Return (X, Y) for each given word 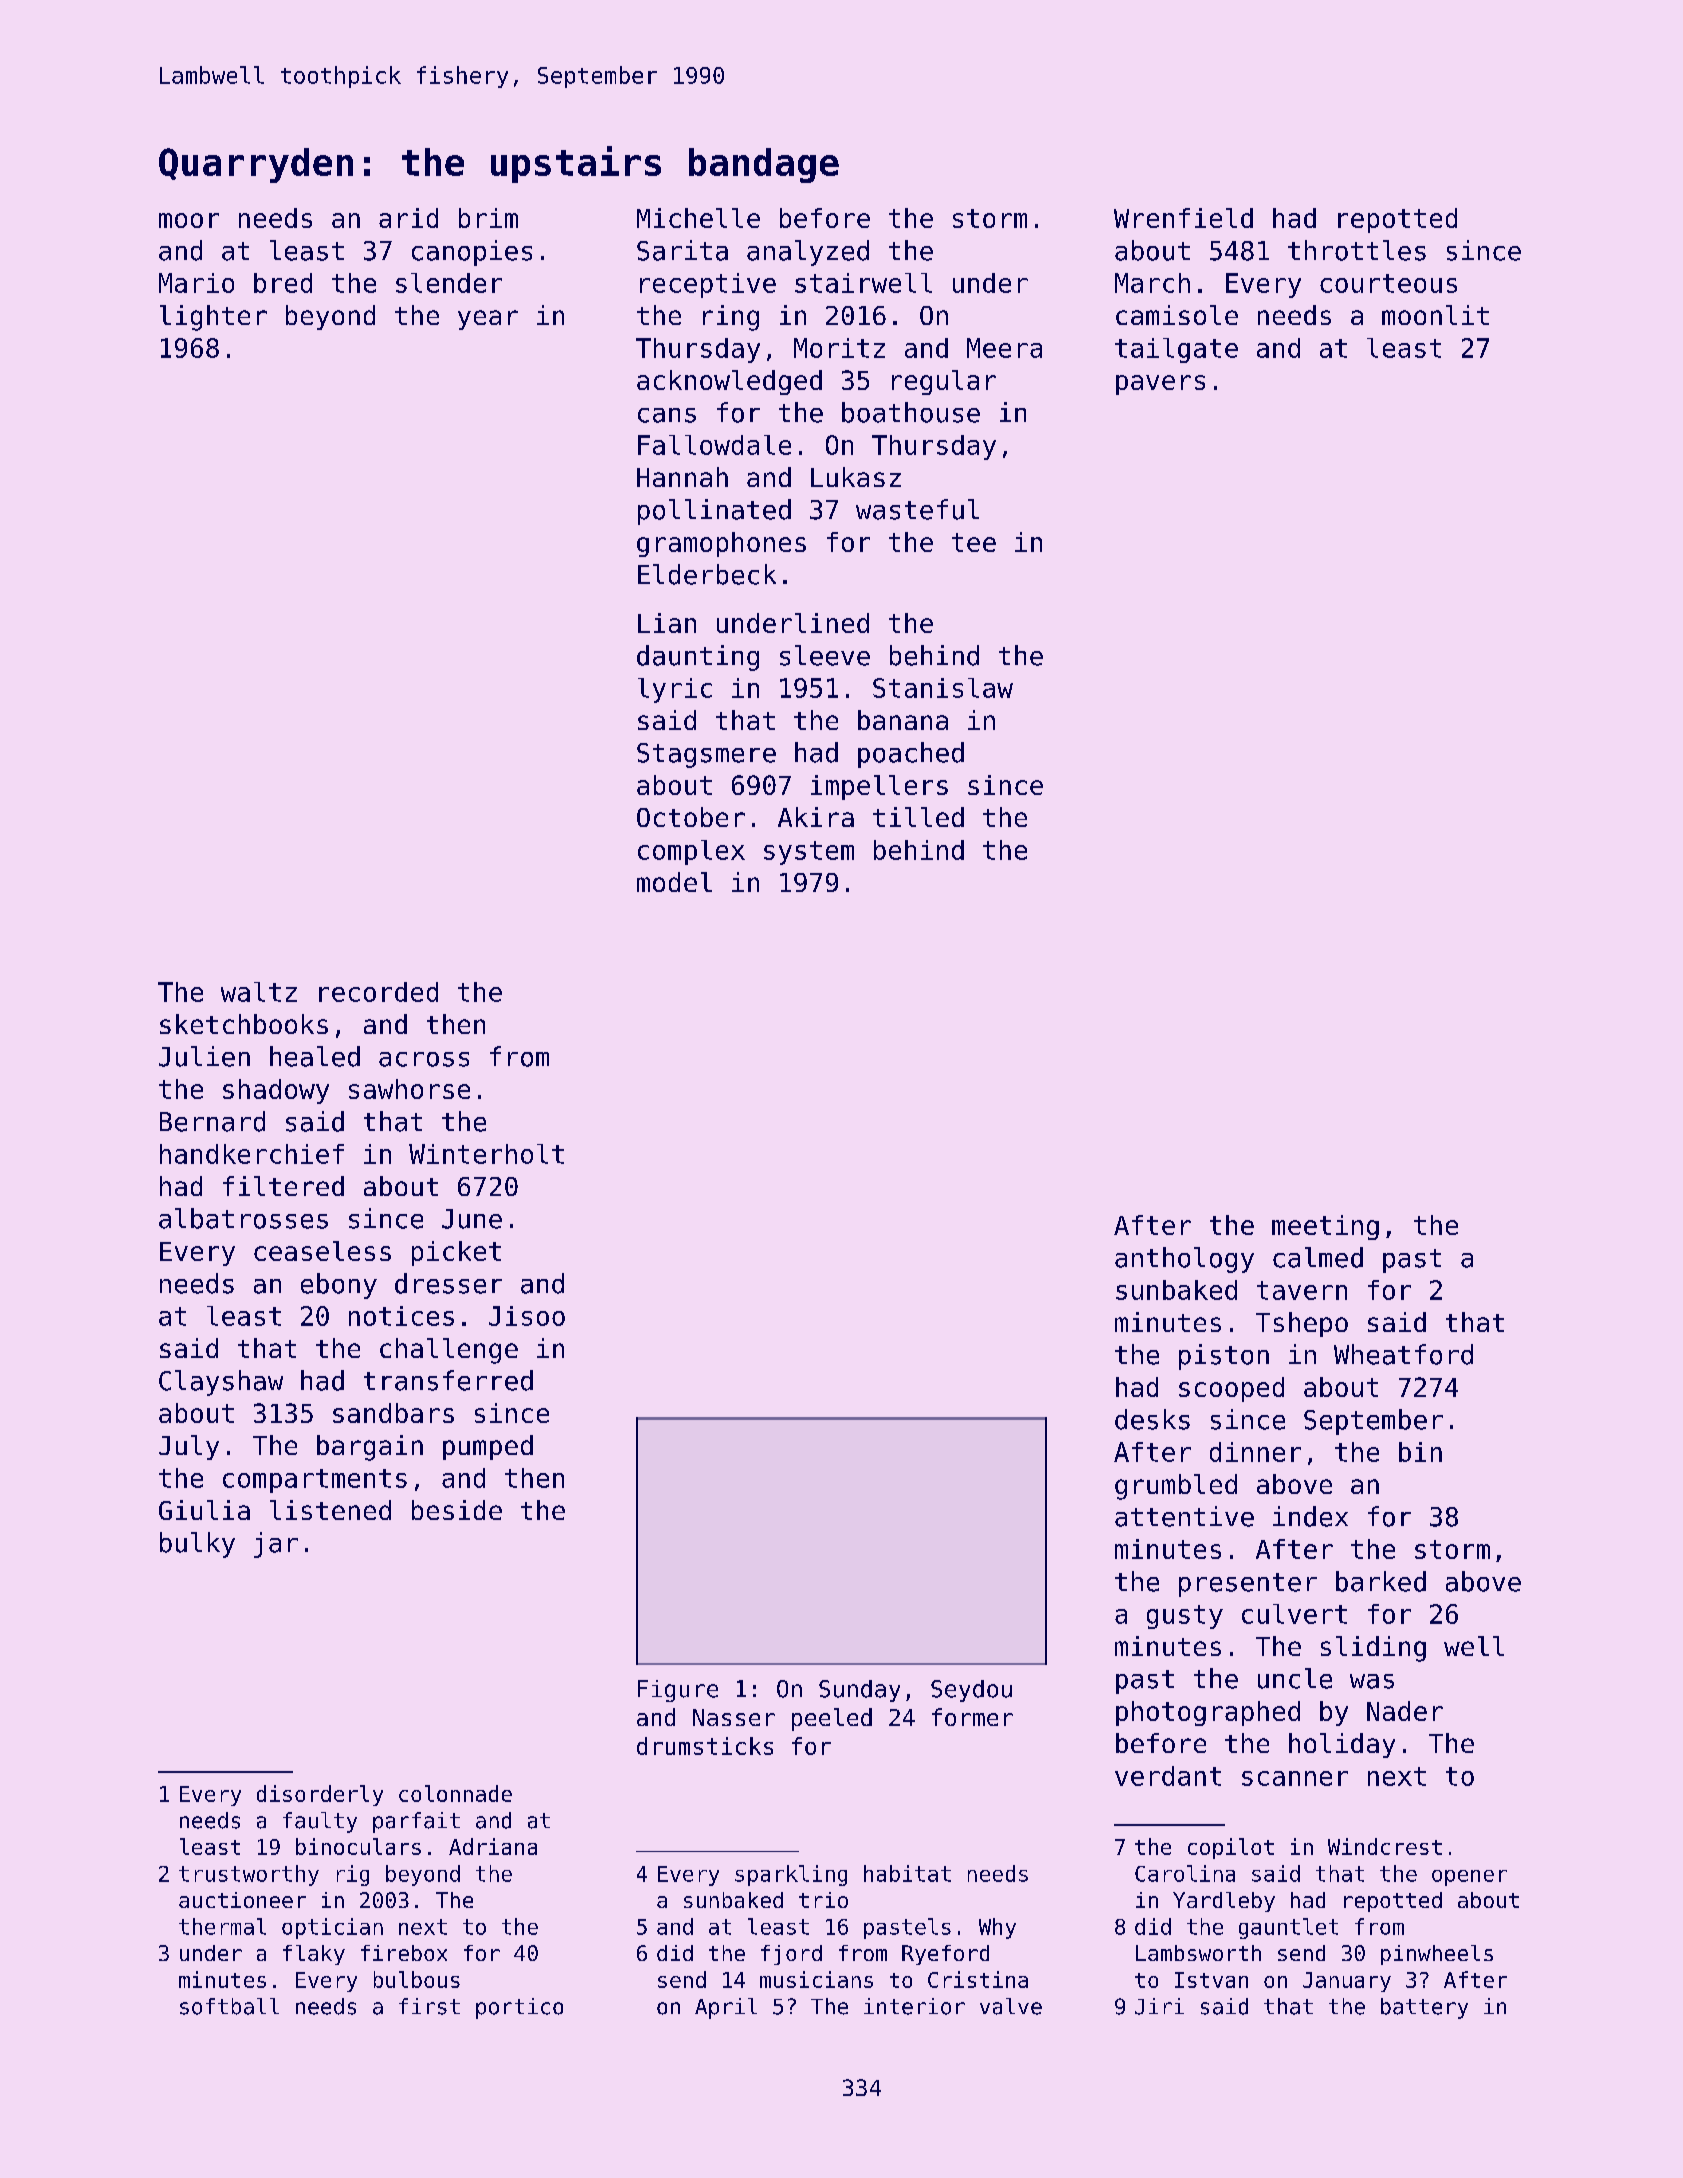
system (809, 853)
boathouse (911, 412)
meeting (1325, 1227)
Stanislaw (943, 688)
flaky (314, 1955)
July (189, 1447)
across (424, 1059)
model (674, 882)
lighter (213, 318)
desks (1152, 1419)
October (691, 817)
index (1310, 1516)
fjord (791, 1955)
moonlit (1435, 315)
